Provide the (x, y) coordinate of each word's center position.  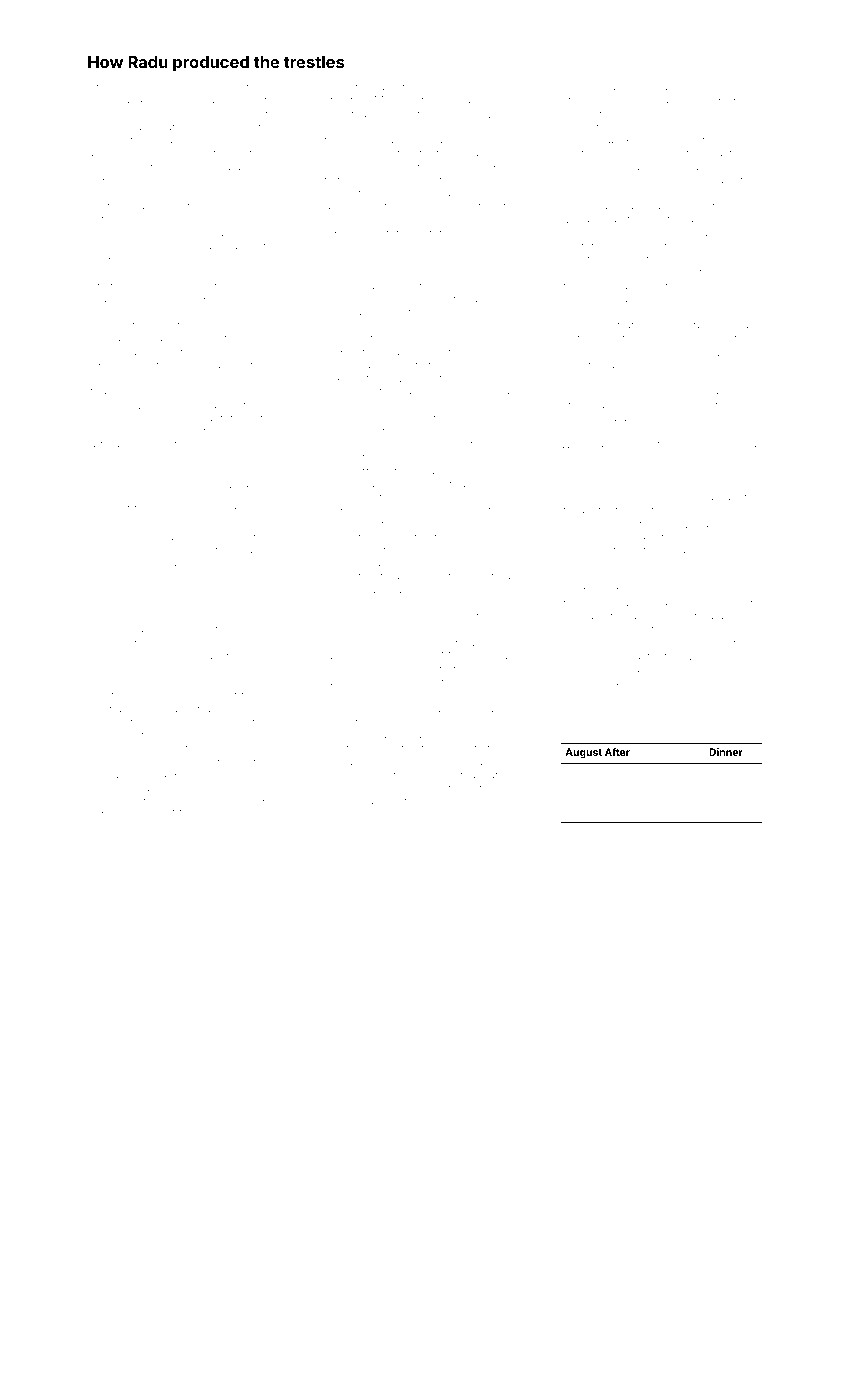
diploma (736, 273)
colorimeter (590, 590)
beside (202, 656)
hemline (216, 788)
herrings (489, 274)
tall (719, 219)
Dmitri (171, 86)
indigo (371, 565)
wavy (101, 326)
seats (358, 127)
